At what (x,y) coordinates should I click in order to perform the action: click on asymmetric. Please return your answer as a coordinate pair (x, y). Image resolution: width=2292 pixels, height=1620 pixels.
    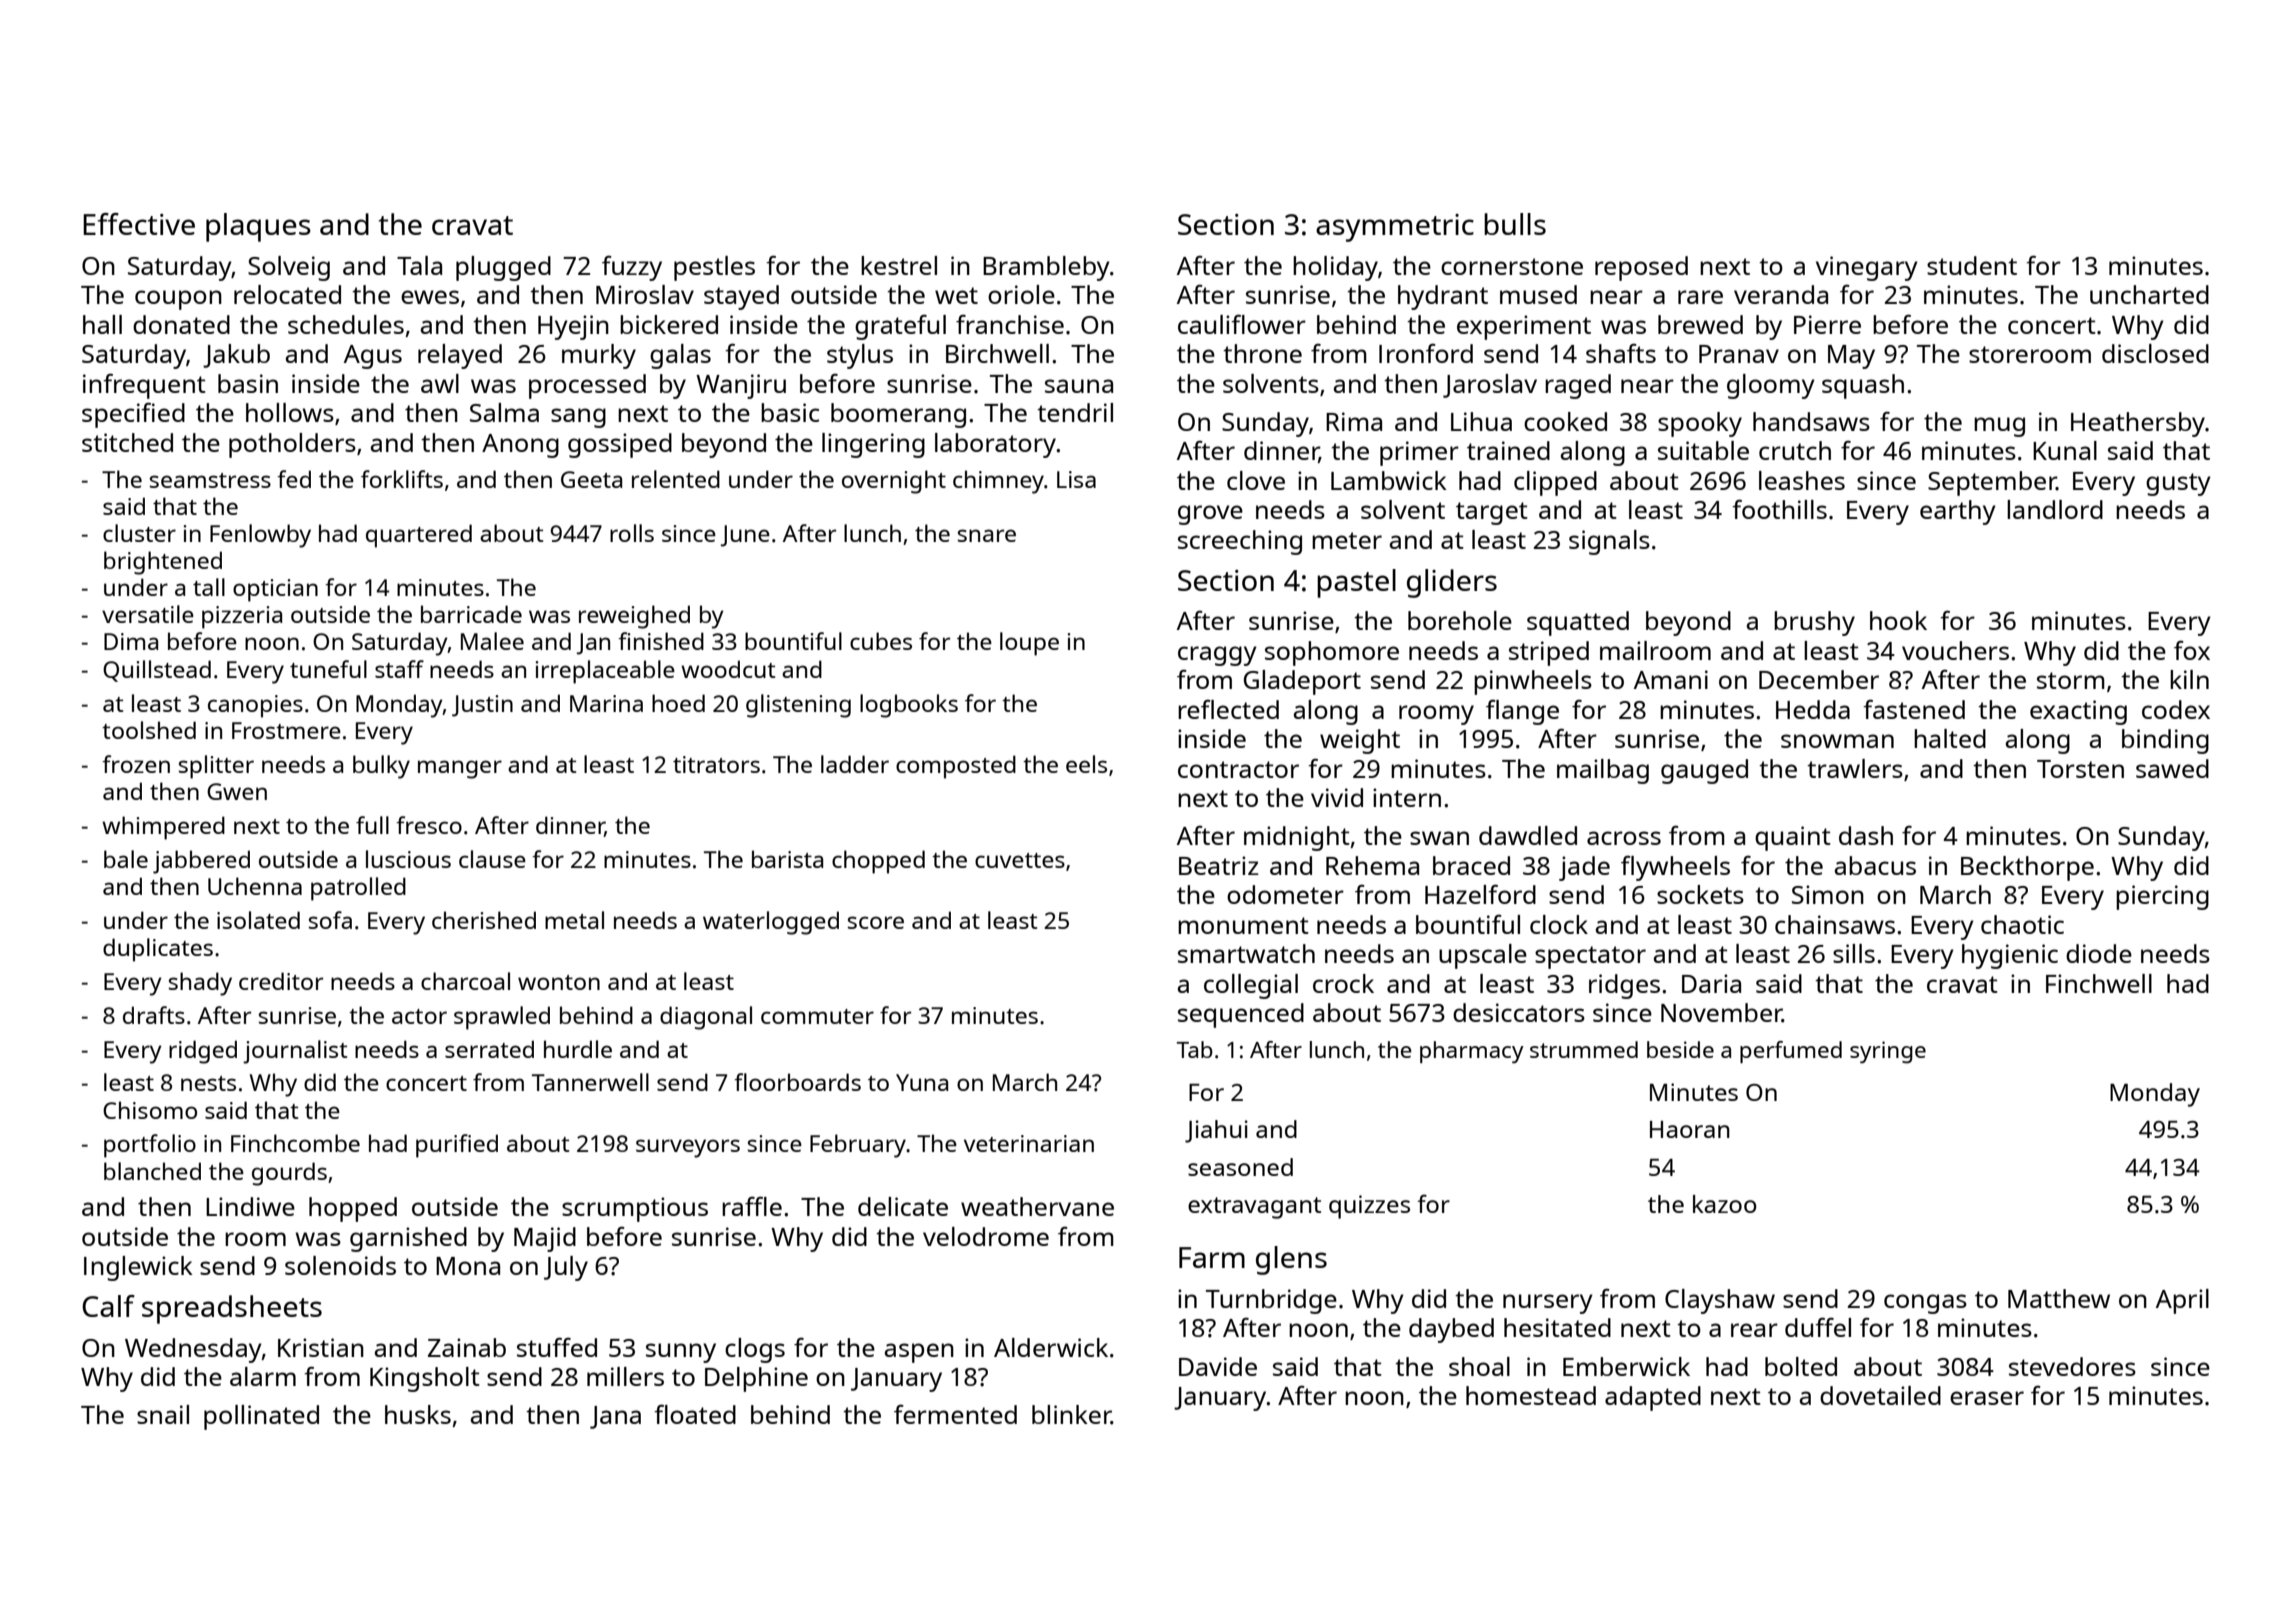
    Looking at the image, I should click on (1395, 228).
